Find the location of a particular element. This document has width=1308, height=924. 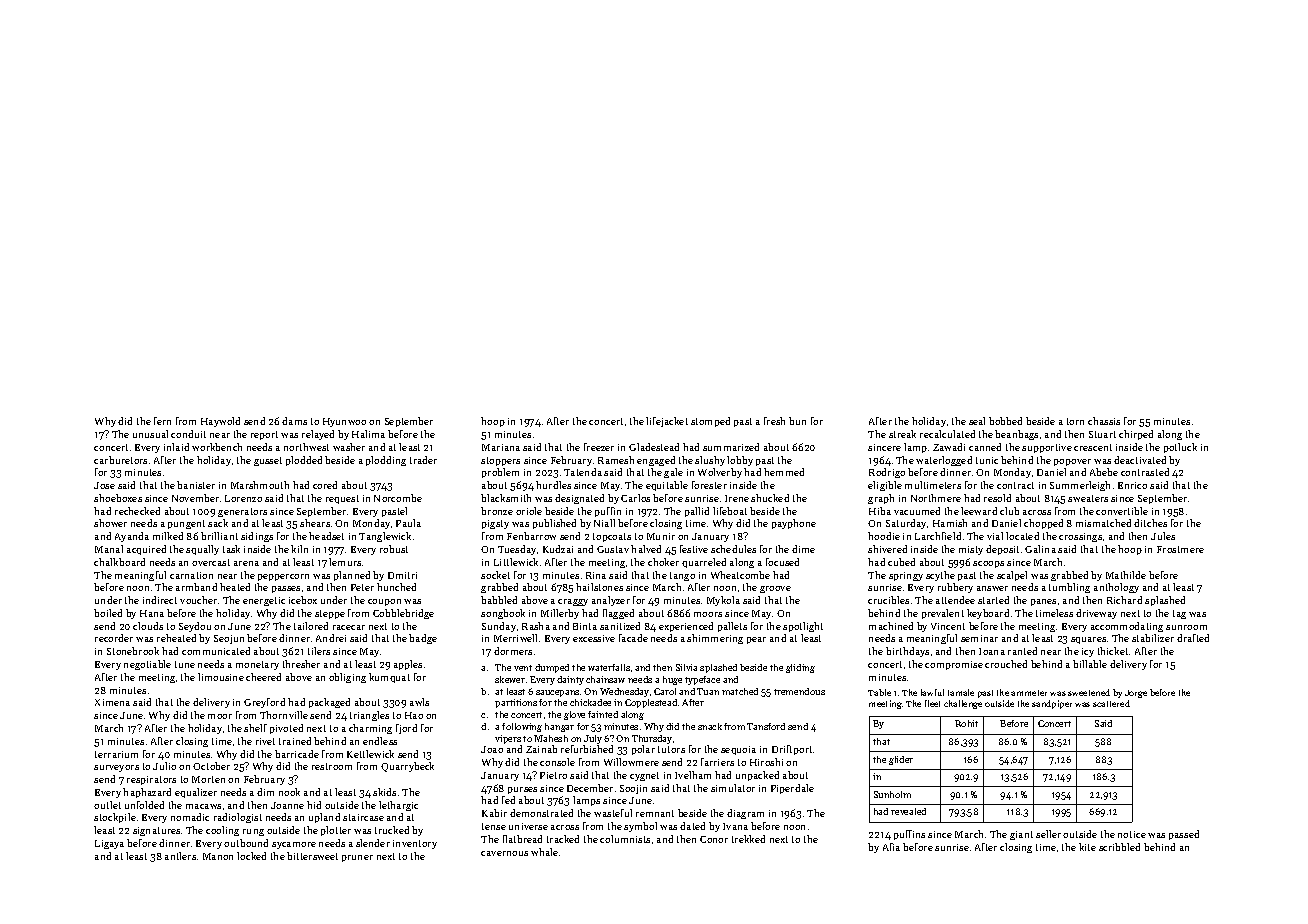

billable is located at coordinates (1090, 664).
